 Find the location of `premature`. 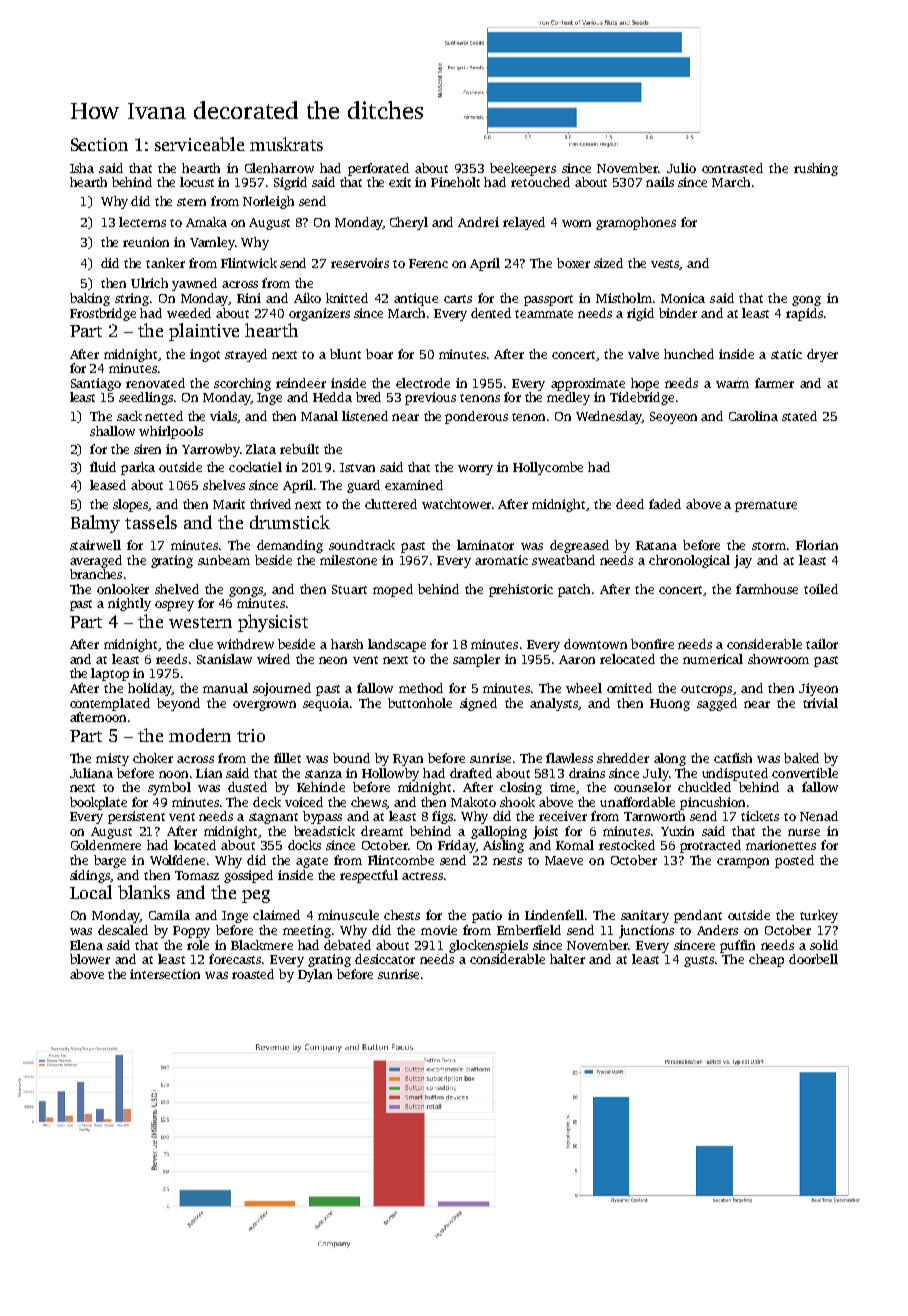

premature is located at coordinates (766, 506).
